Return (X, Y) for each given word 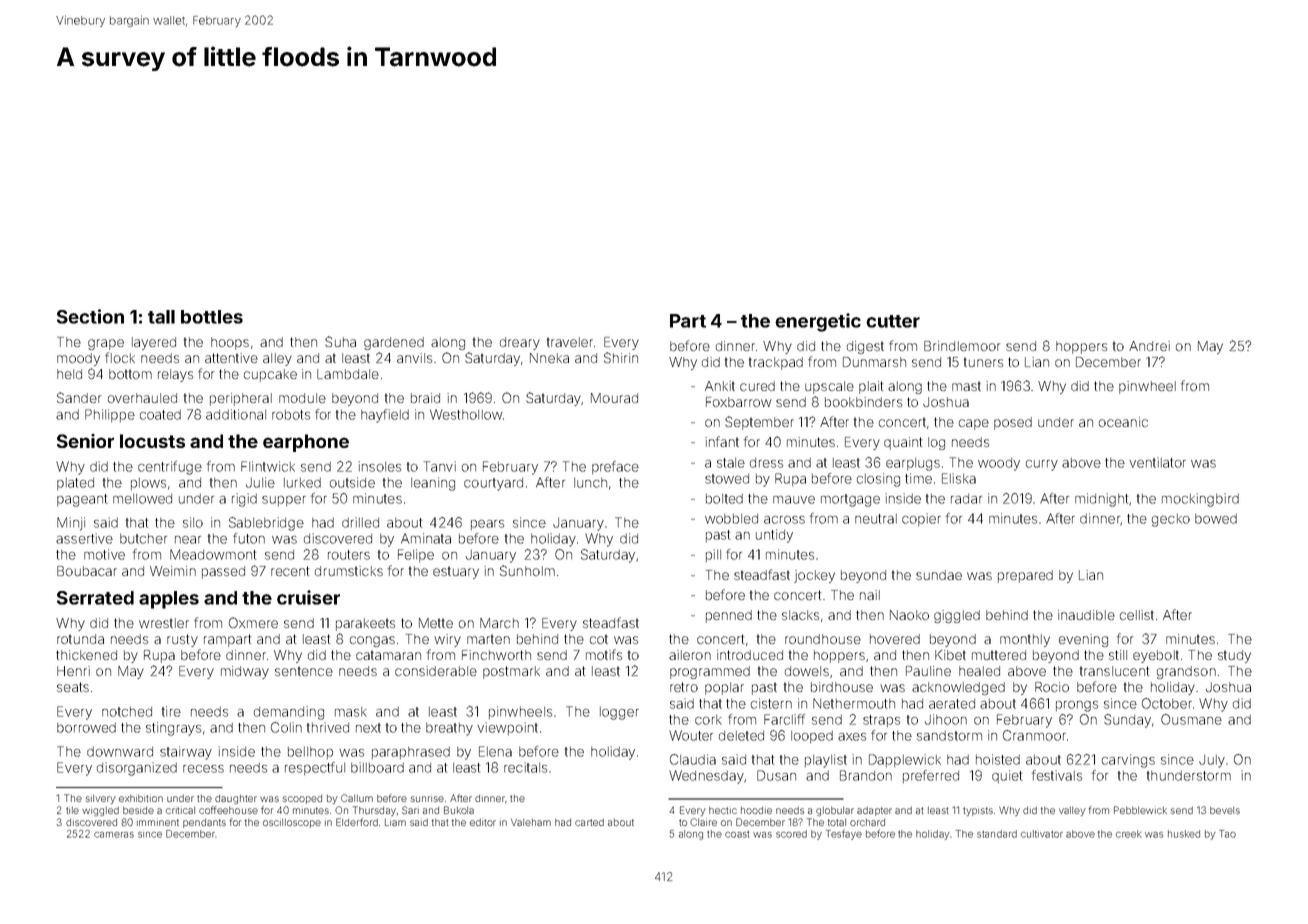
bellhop (310, 753)
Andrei (1149, 346)
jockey (814, 576)
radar (966, 499)
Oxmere (253, 622)
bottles (212, 317)
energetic (818, 322)
